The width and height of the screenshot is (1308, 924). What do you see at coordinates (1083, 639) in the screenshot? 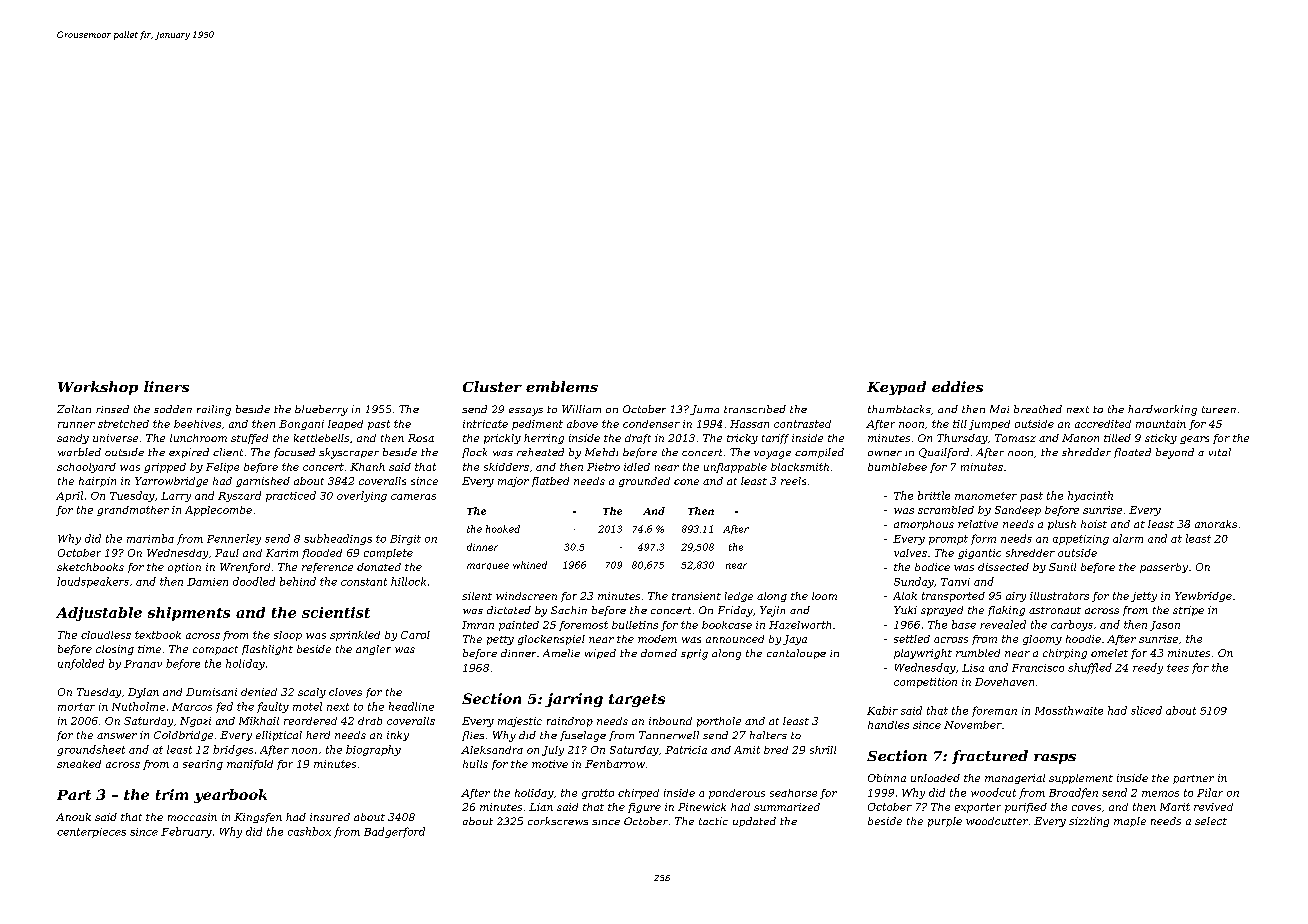
I see `hoodie` at bounding box center [1083, 639].
